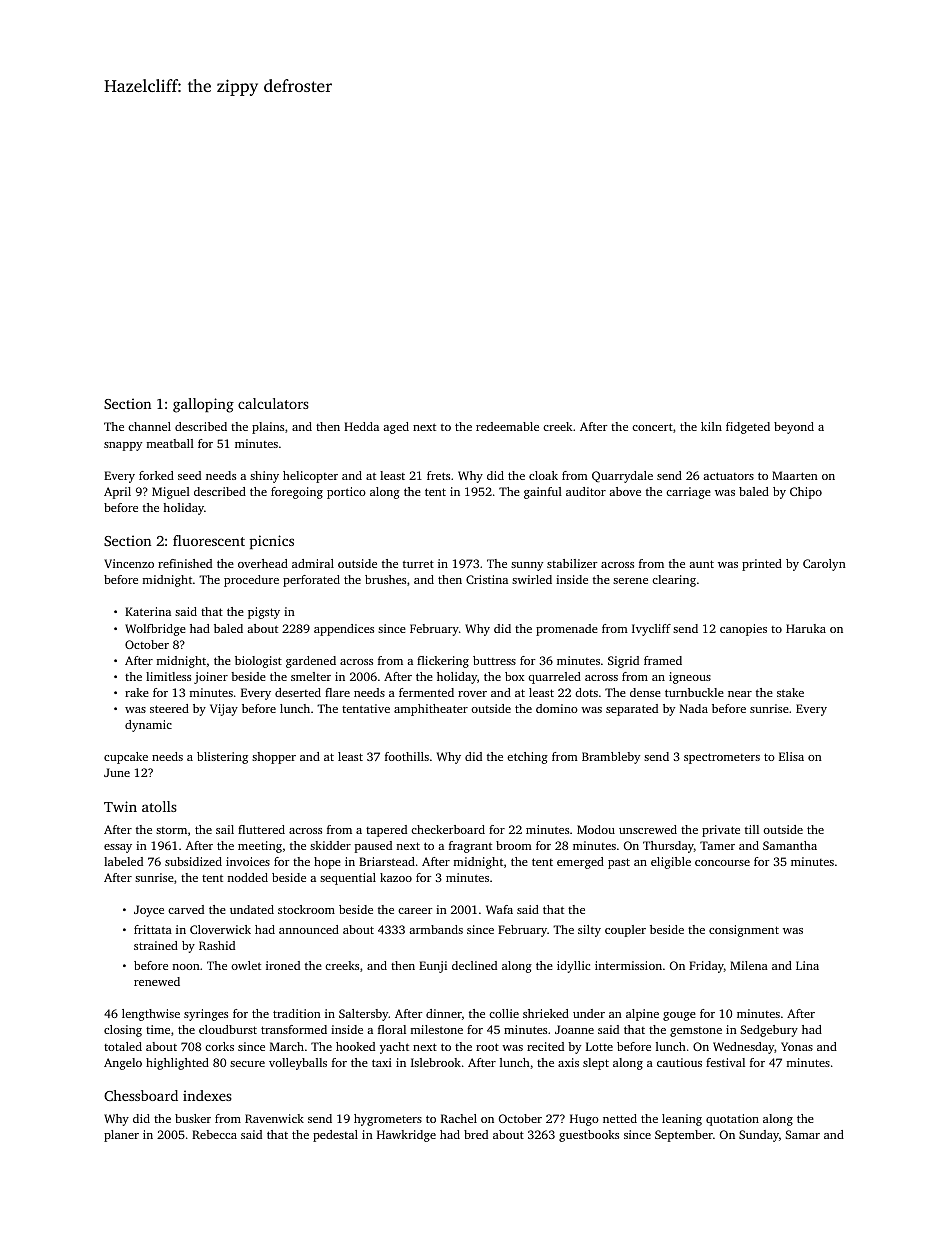 Image resolution: width=952 pixels, height=1233 pixels. I want to click on kiln, so click(711, 426).
